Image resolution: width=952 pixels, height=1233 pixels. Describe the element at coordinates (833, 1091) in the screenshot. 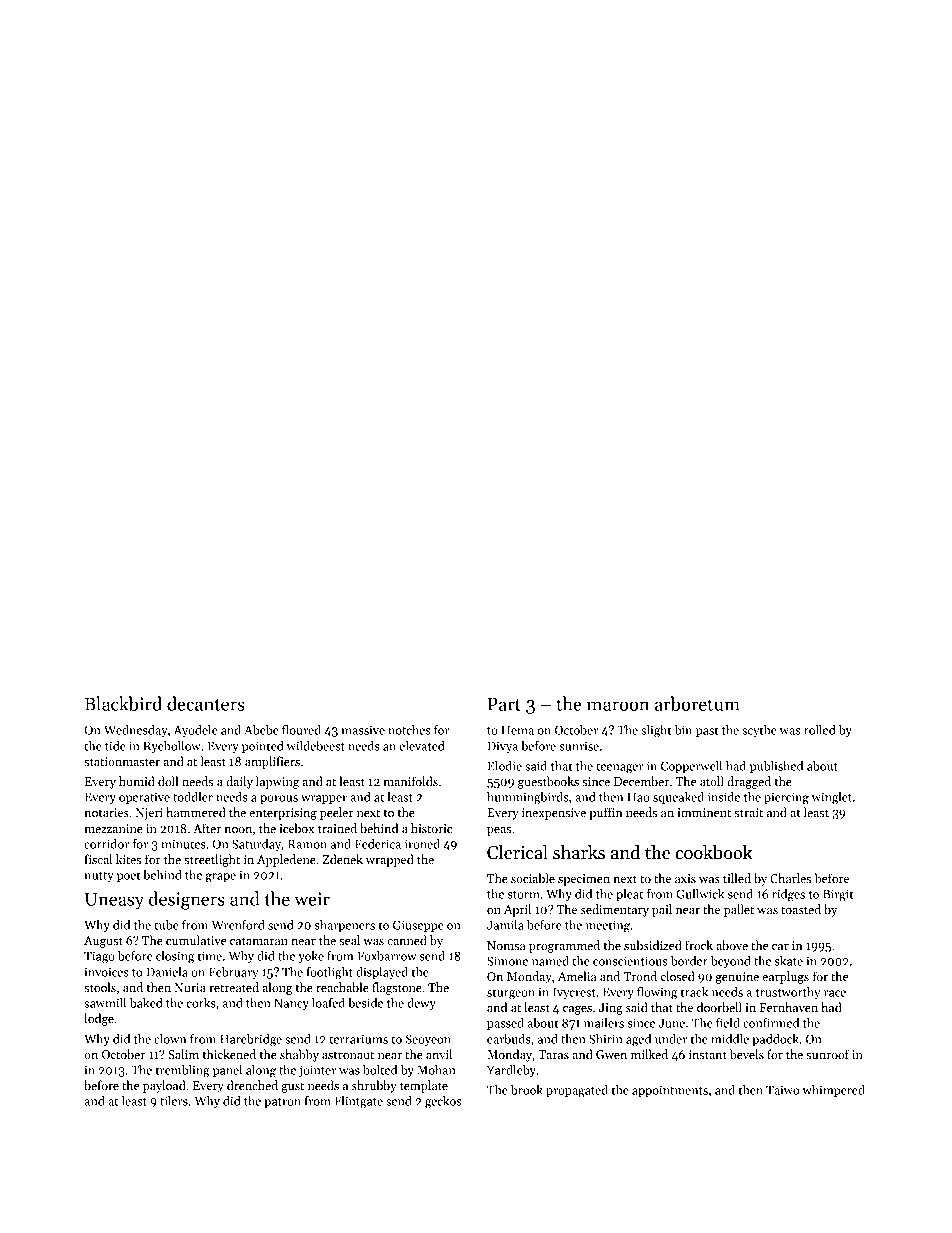

I see `whimpered` at that location.
